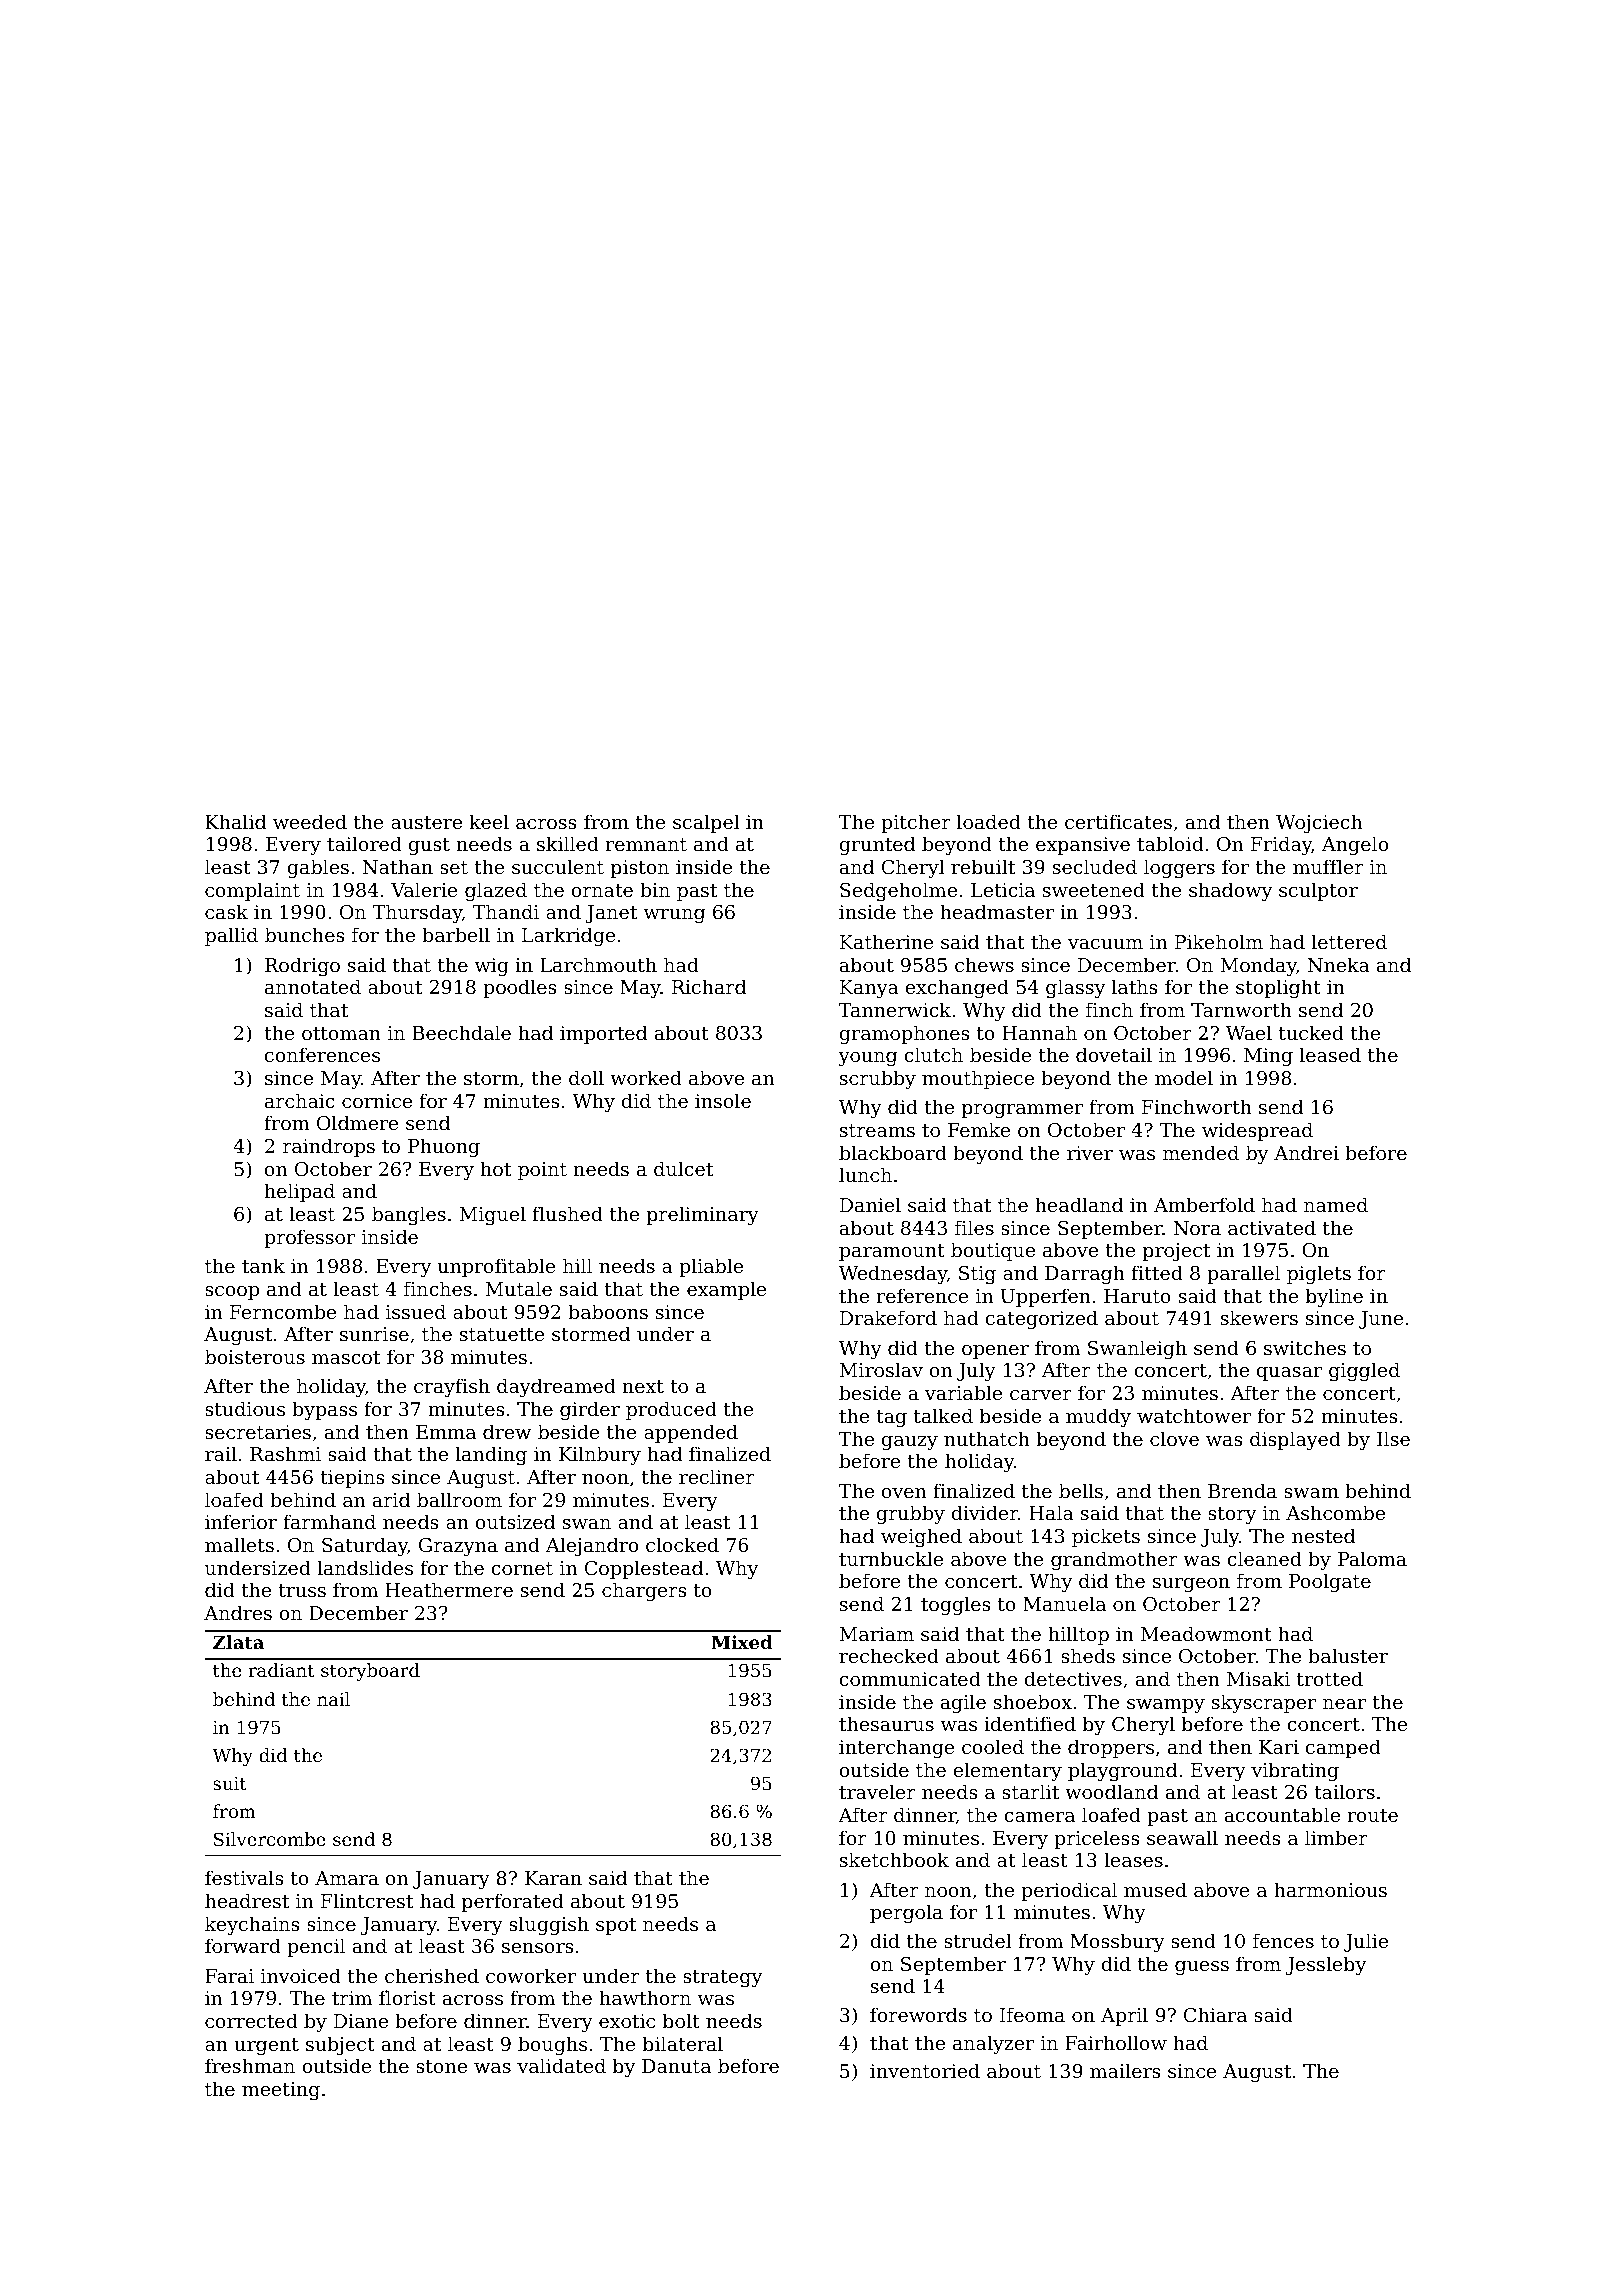 This page has width=1620, height=2292. I want to click on scalpel, so click(706, 823).
